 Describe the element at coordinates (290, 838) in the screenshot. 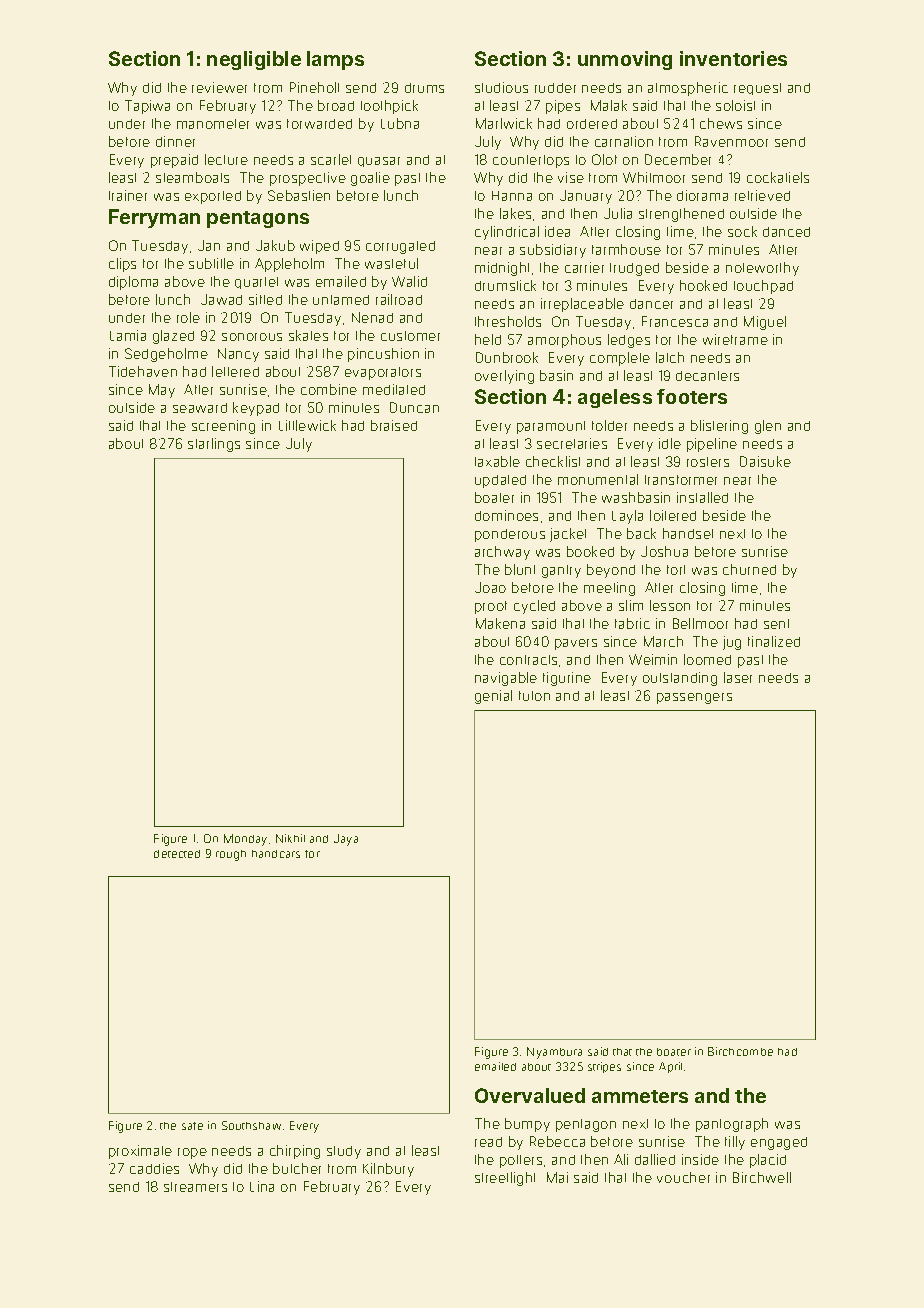

I see `Nikhil` at that location.
